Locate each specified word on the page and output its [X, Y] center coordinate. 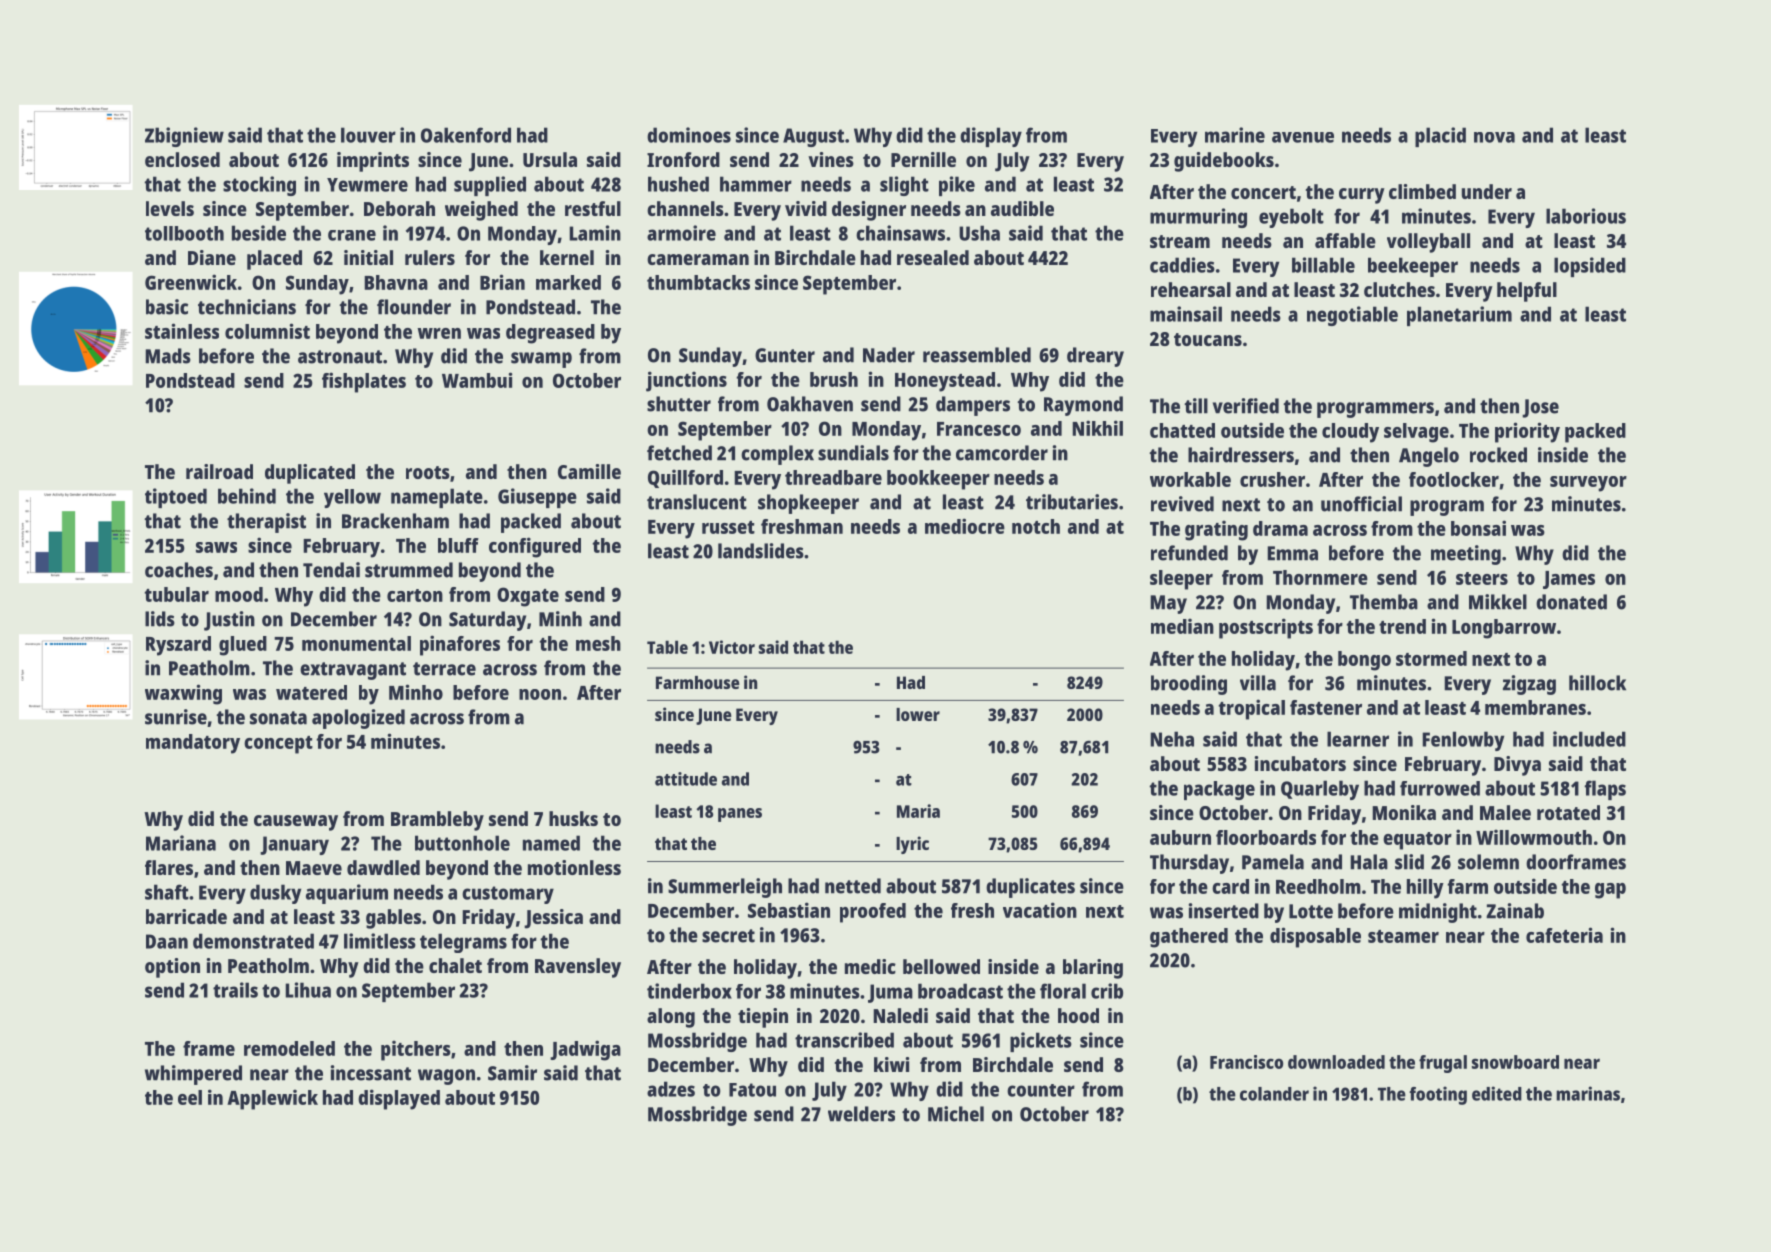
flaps [1605, 790]
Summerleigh [725, 888]
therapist [266, 523]
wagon [446, 1077]
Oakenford [466, 135]
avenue [1303, 137]
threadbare [833, 477]
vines [831, 159]
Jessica [553, 919]
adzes [671, 1089]
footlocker [1454, 479]
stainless [182, 331]
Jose [1540, 408]
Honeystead [945, 382]
